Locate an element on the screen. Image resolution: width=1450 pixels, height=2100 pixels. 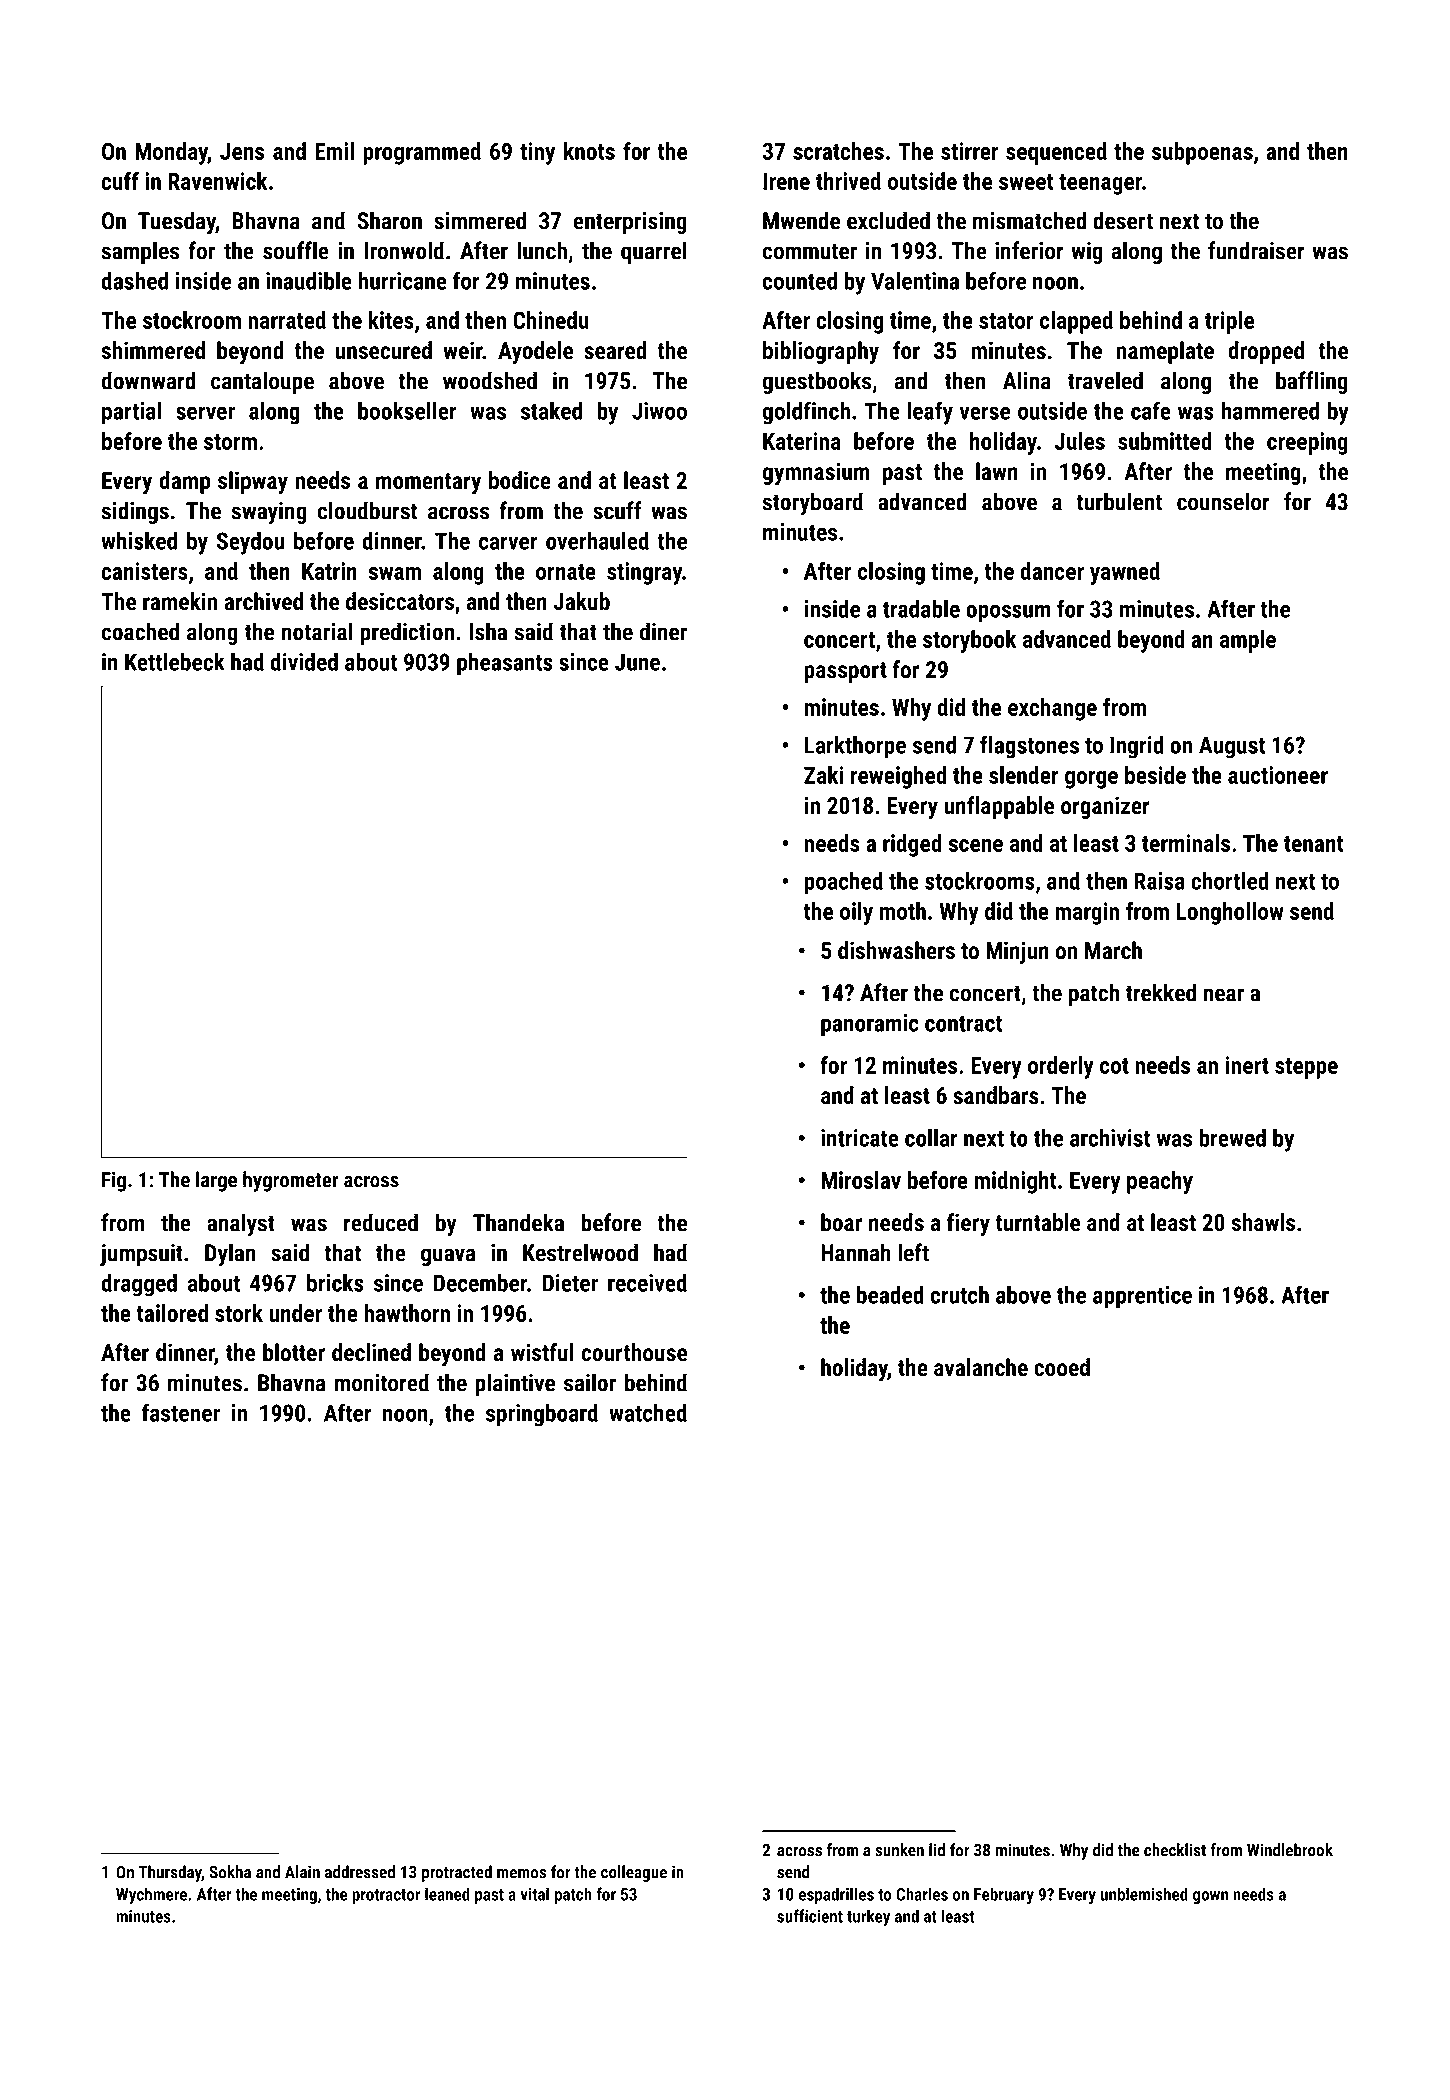
avalanche is located at coordinates (981, 1367).
